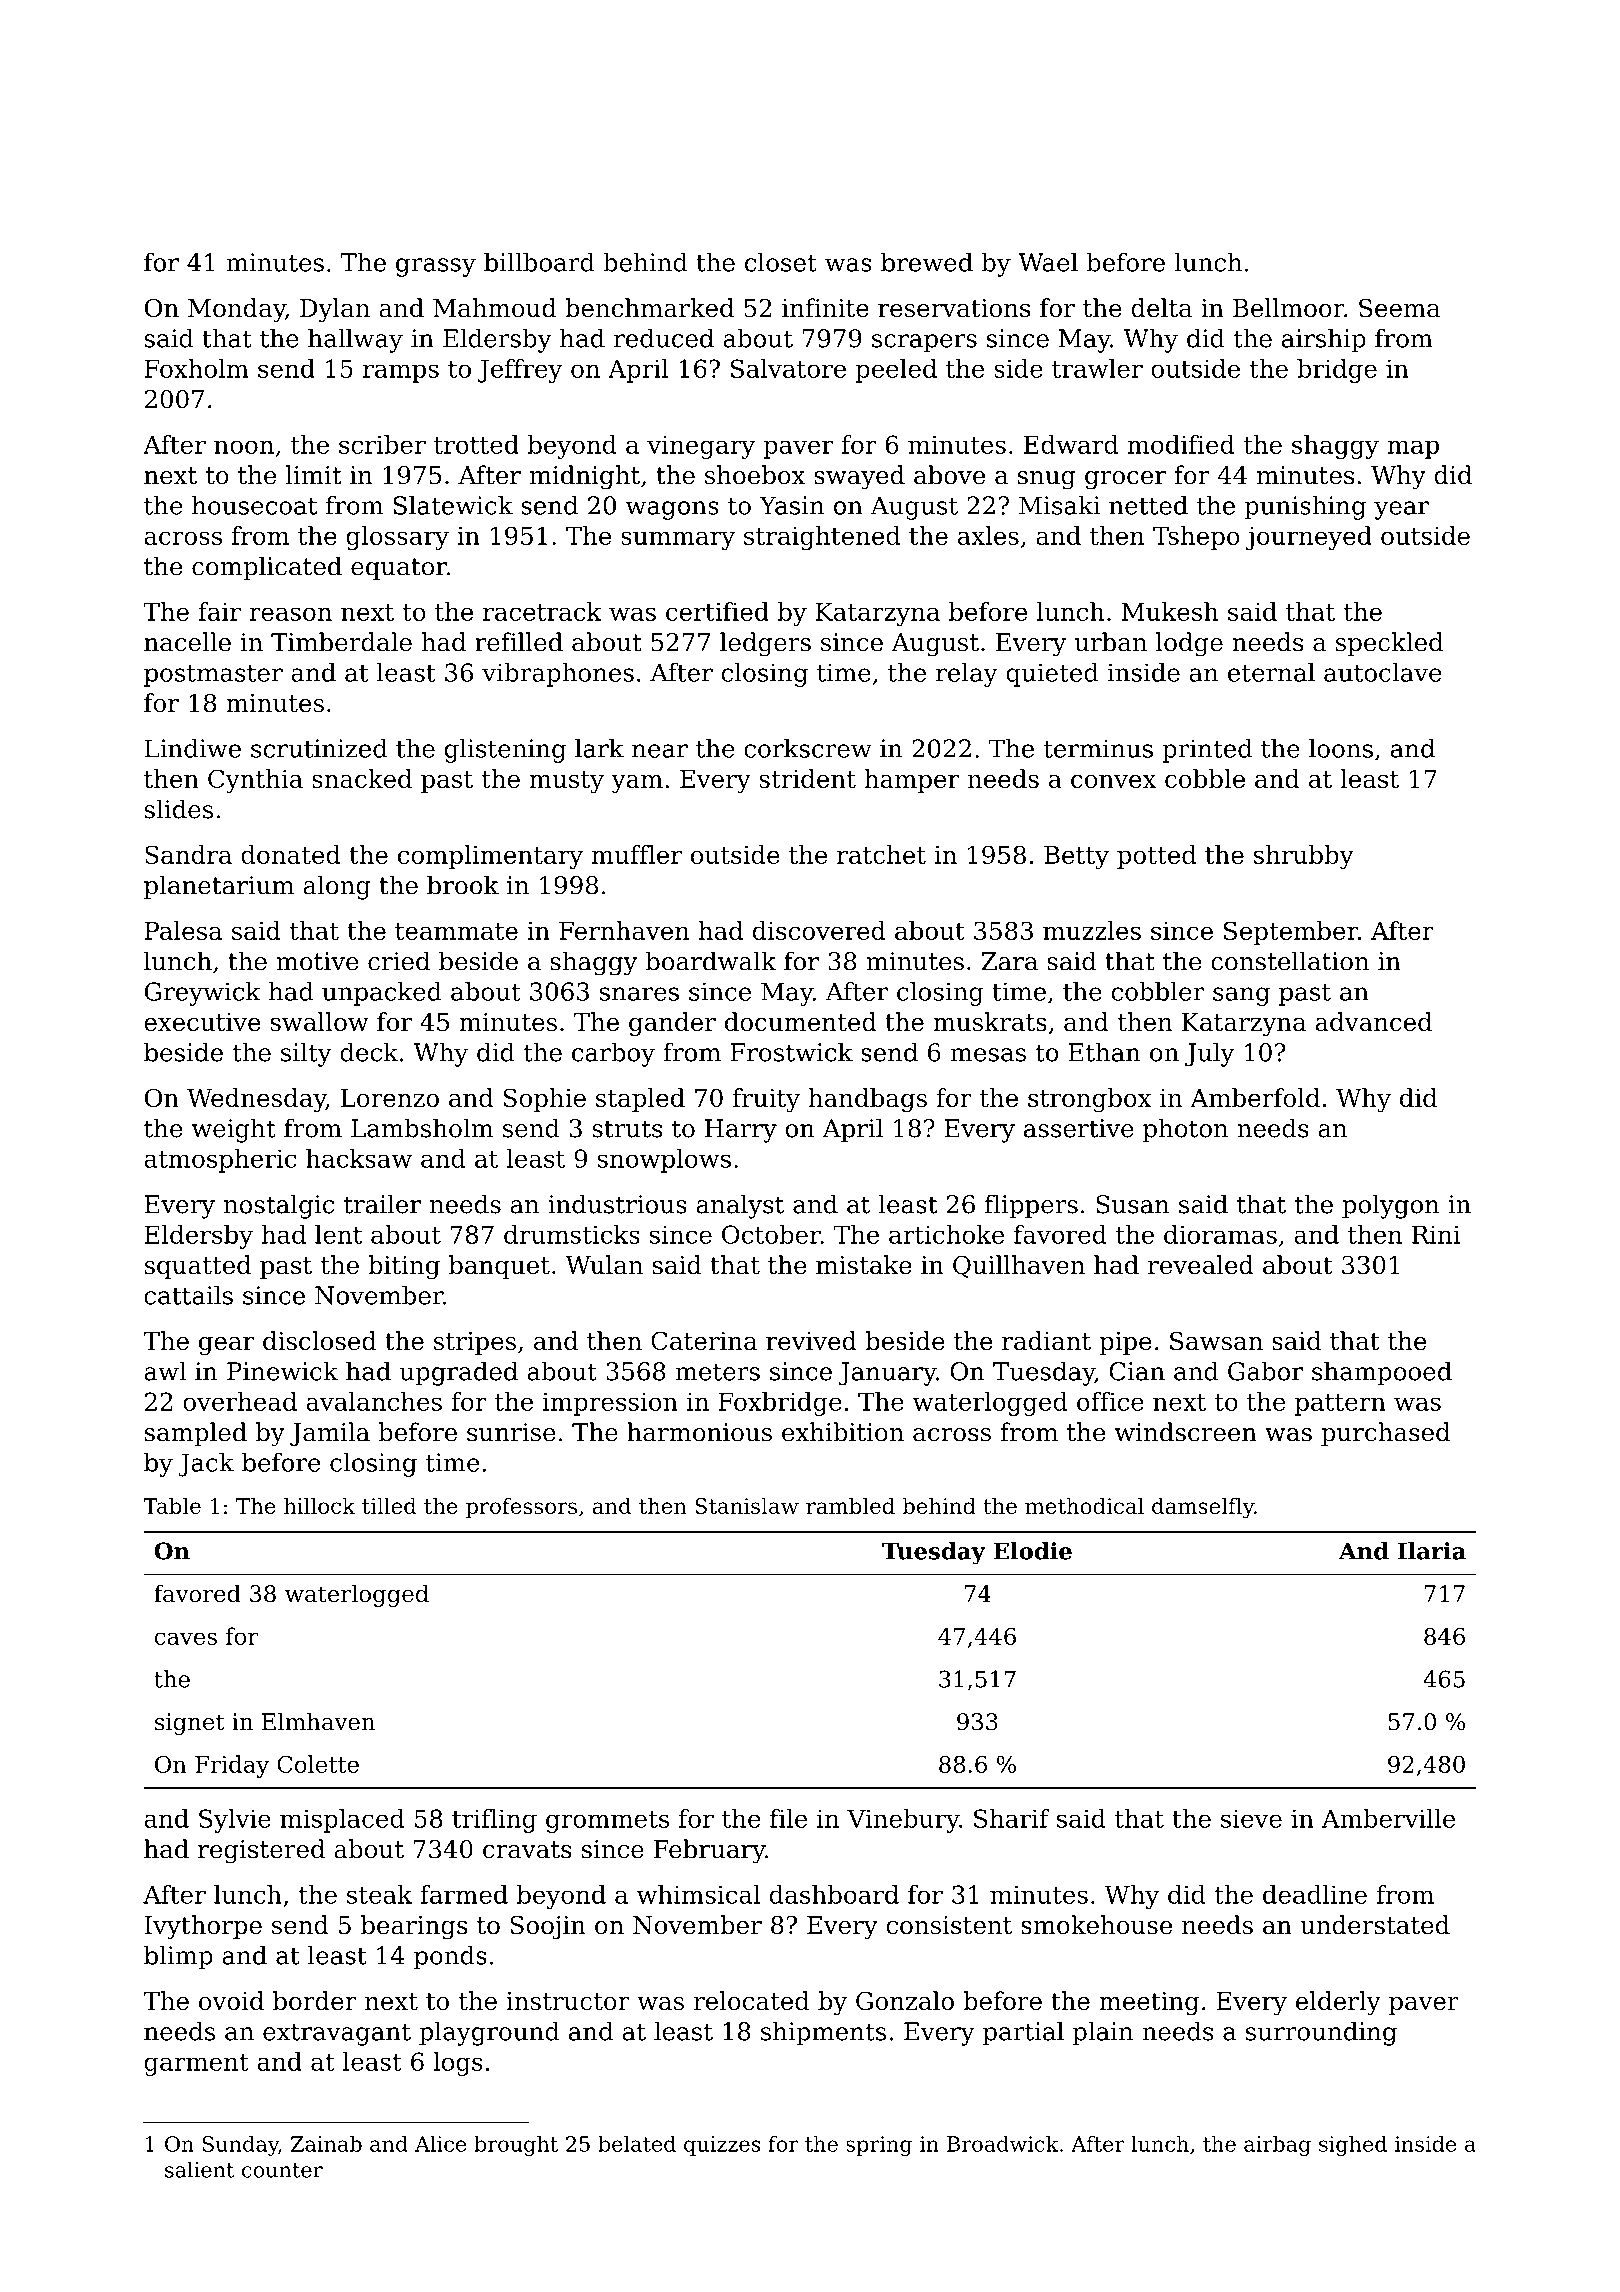 The image size is (1620, 2292). What do you see at coordinates (178, 1957) in the page?
I see `blimp` at bounding box center [178, 1957].
